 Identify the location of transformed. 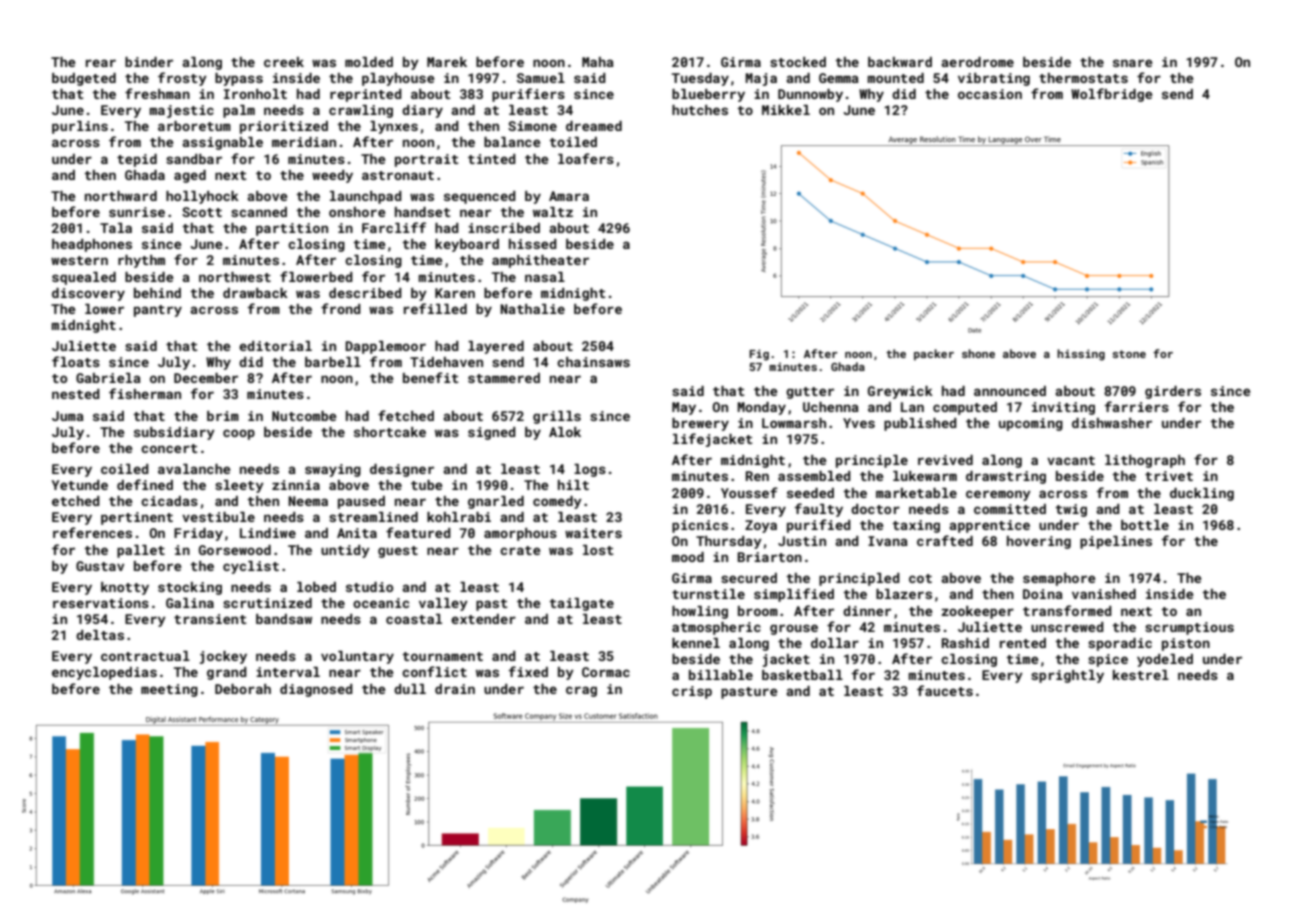
(1067, 610).
